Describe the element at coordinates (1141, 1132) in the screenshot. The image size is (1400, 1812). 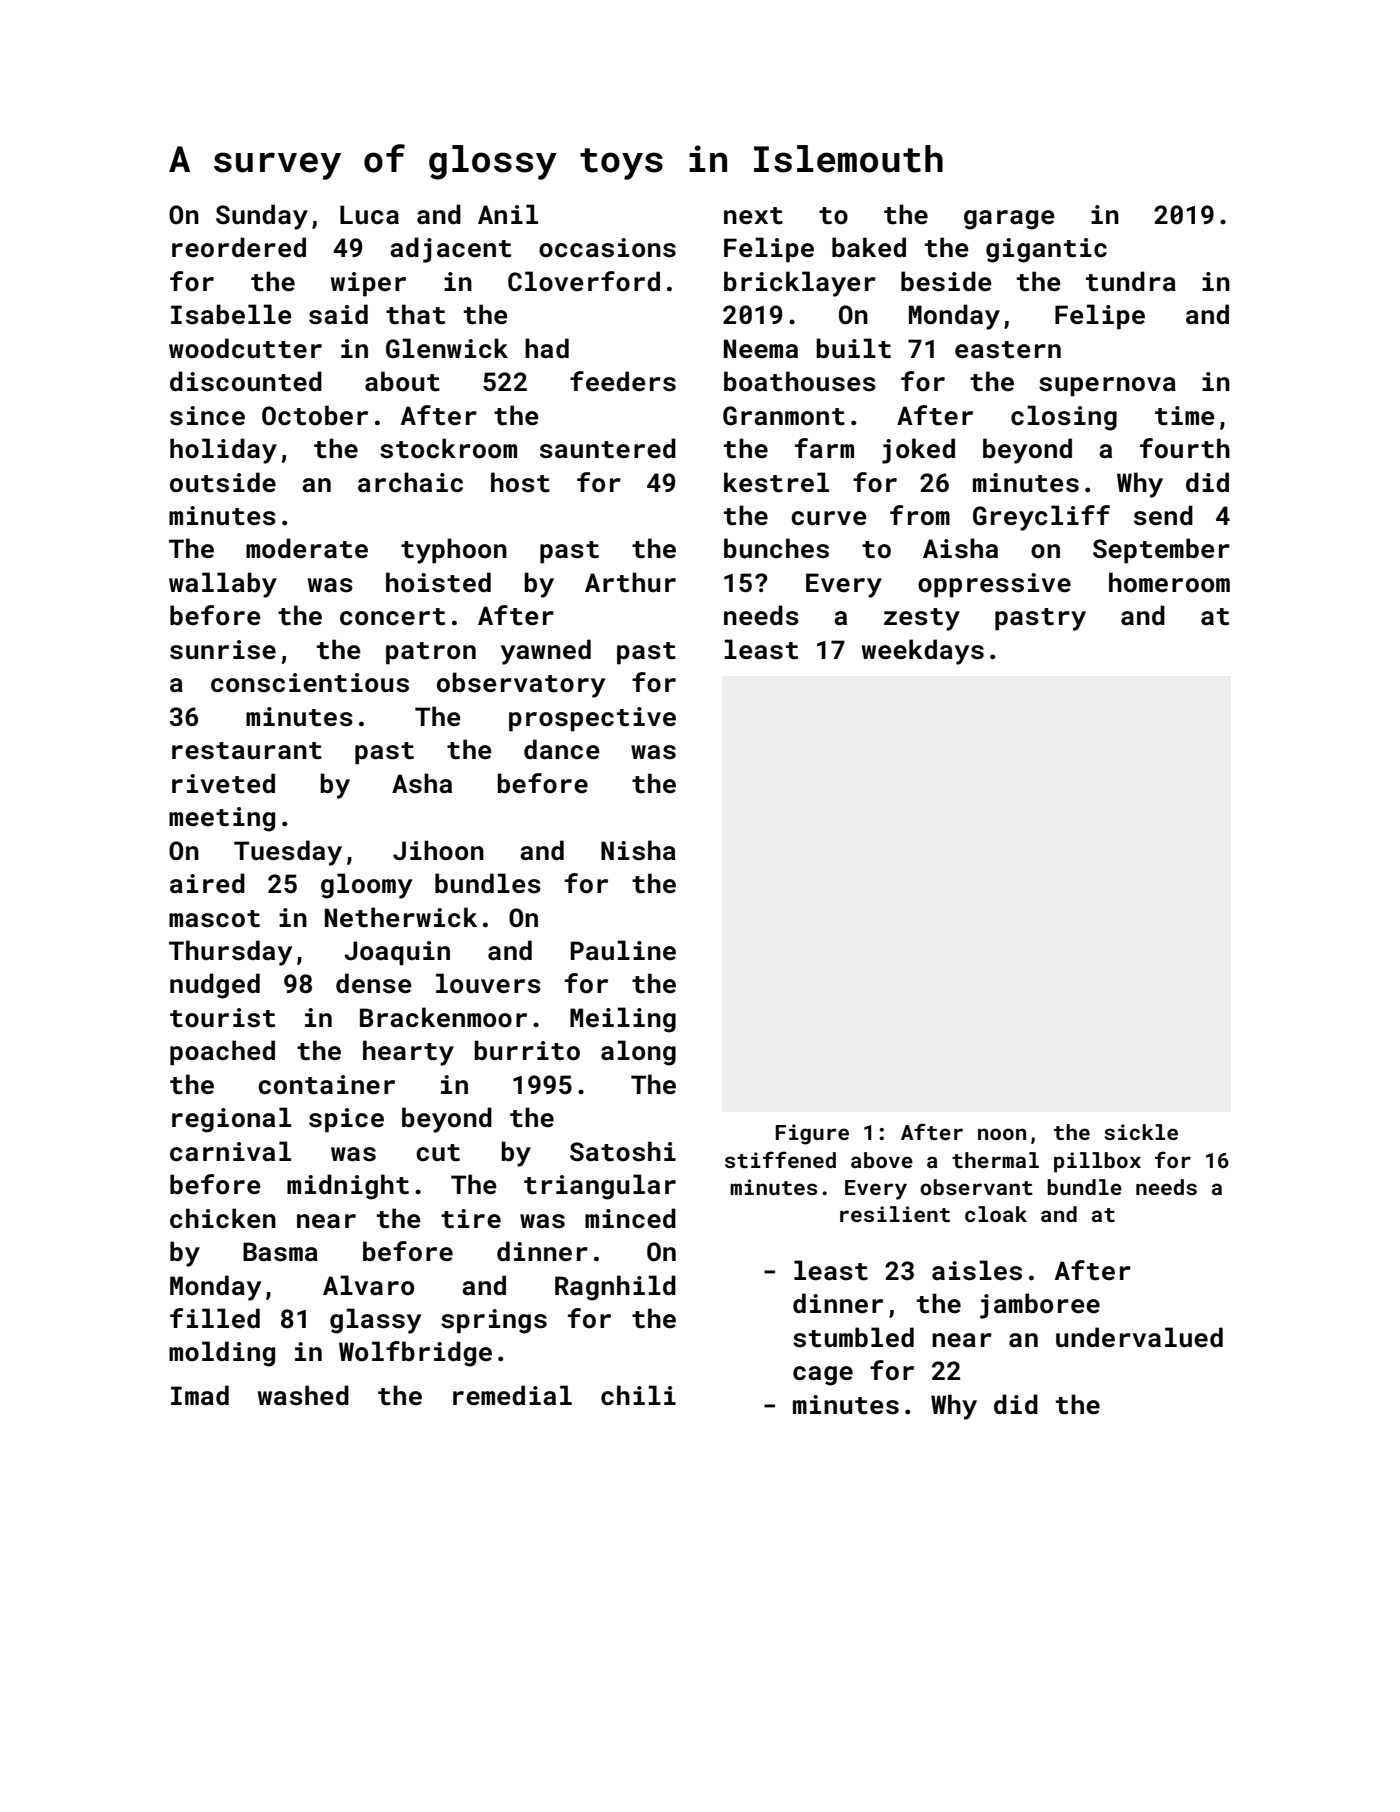
I see `sickle` at that location.
